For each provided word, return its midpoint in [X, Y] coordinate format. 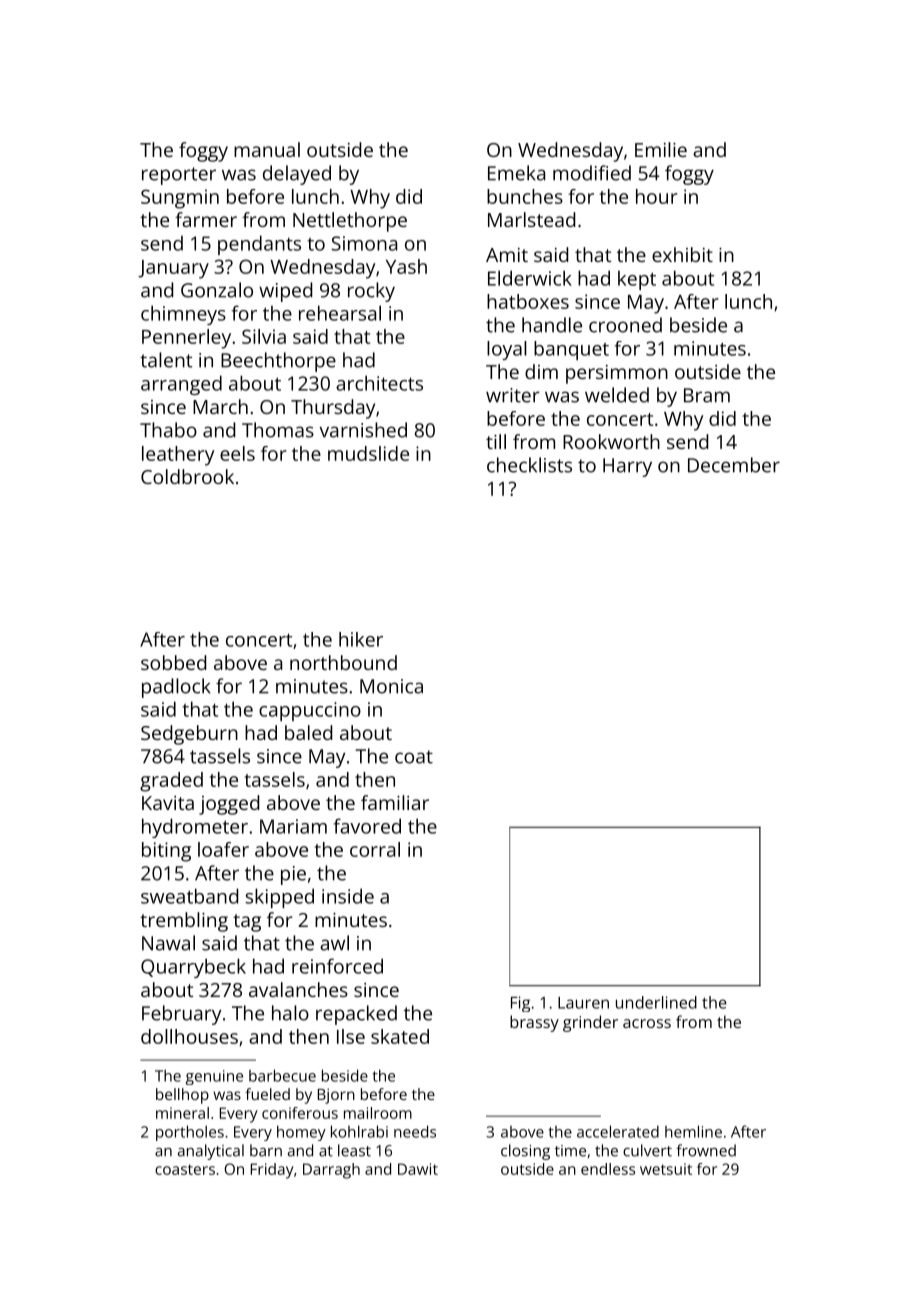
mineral [182, 1113]
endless [608, 1169]
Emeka [516, 173]
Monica [391, 686]
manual [267, 149]
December [734, 465]
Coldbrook [187, 476]
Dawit [418, 1169]
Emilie [661, 149]
